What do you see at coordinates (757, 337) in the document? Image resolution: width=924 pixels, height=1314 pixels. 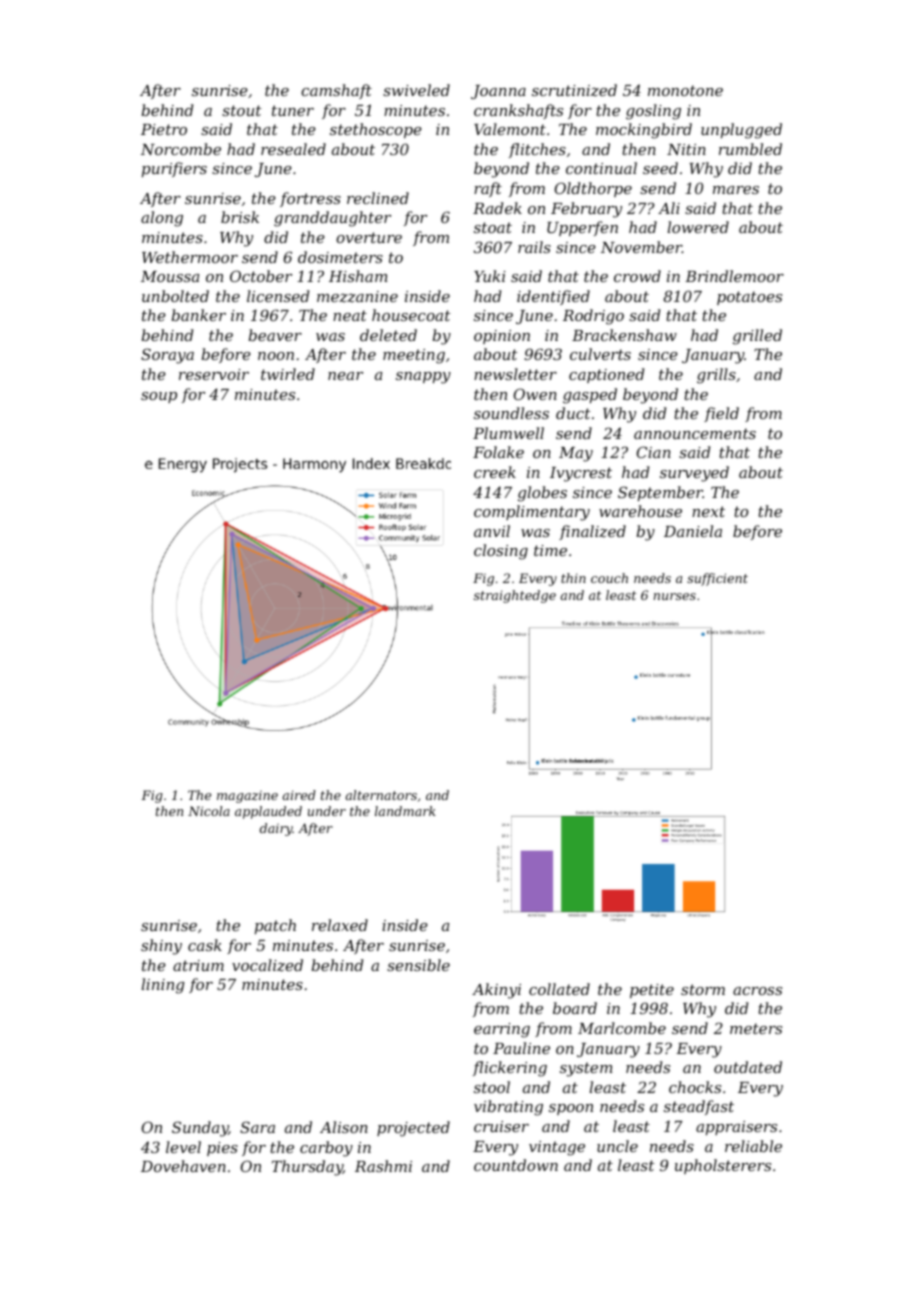 I see `grilled` at bounding box center [757, 337].
